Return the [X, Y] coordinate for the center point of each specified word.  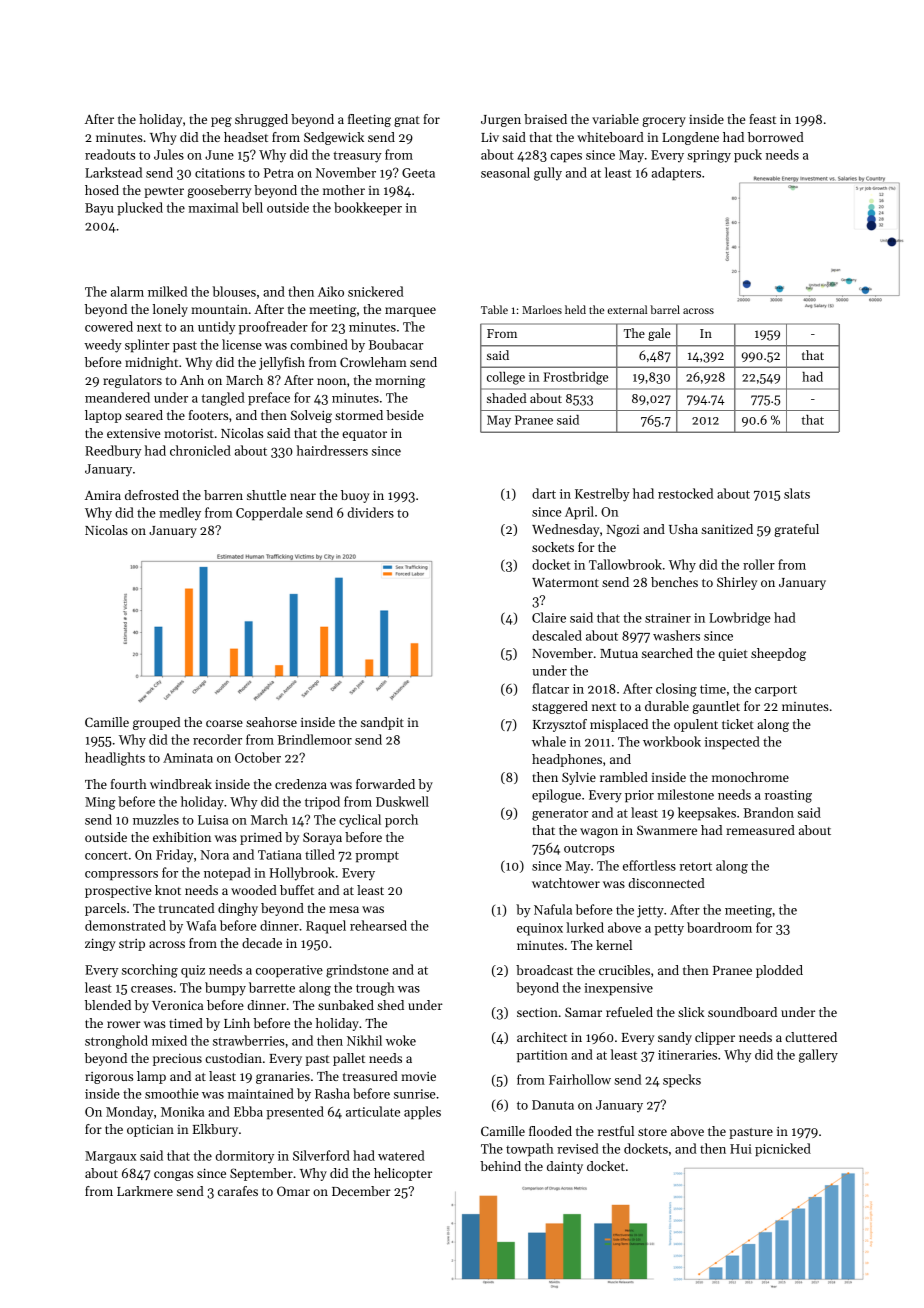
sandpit [382, 723]
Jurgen [501, 121]
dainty [565, 1167]
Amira [103, 495]
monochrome [750, 777]
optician [150, 1130]
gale [659, 334]
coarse [224, 723]
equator [364, 435]
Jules [169, 154]
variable [615, 119]
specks [682, 1080]
